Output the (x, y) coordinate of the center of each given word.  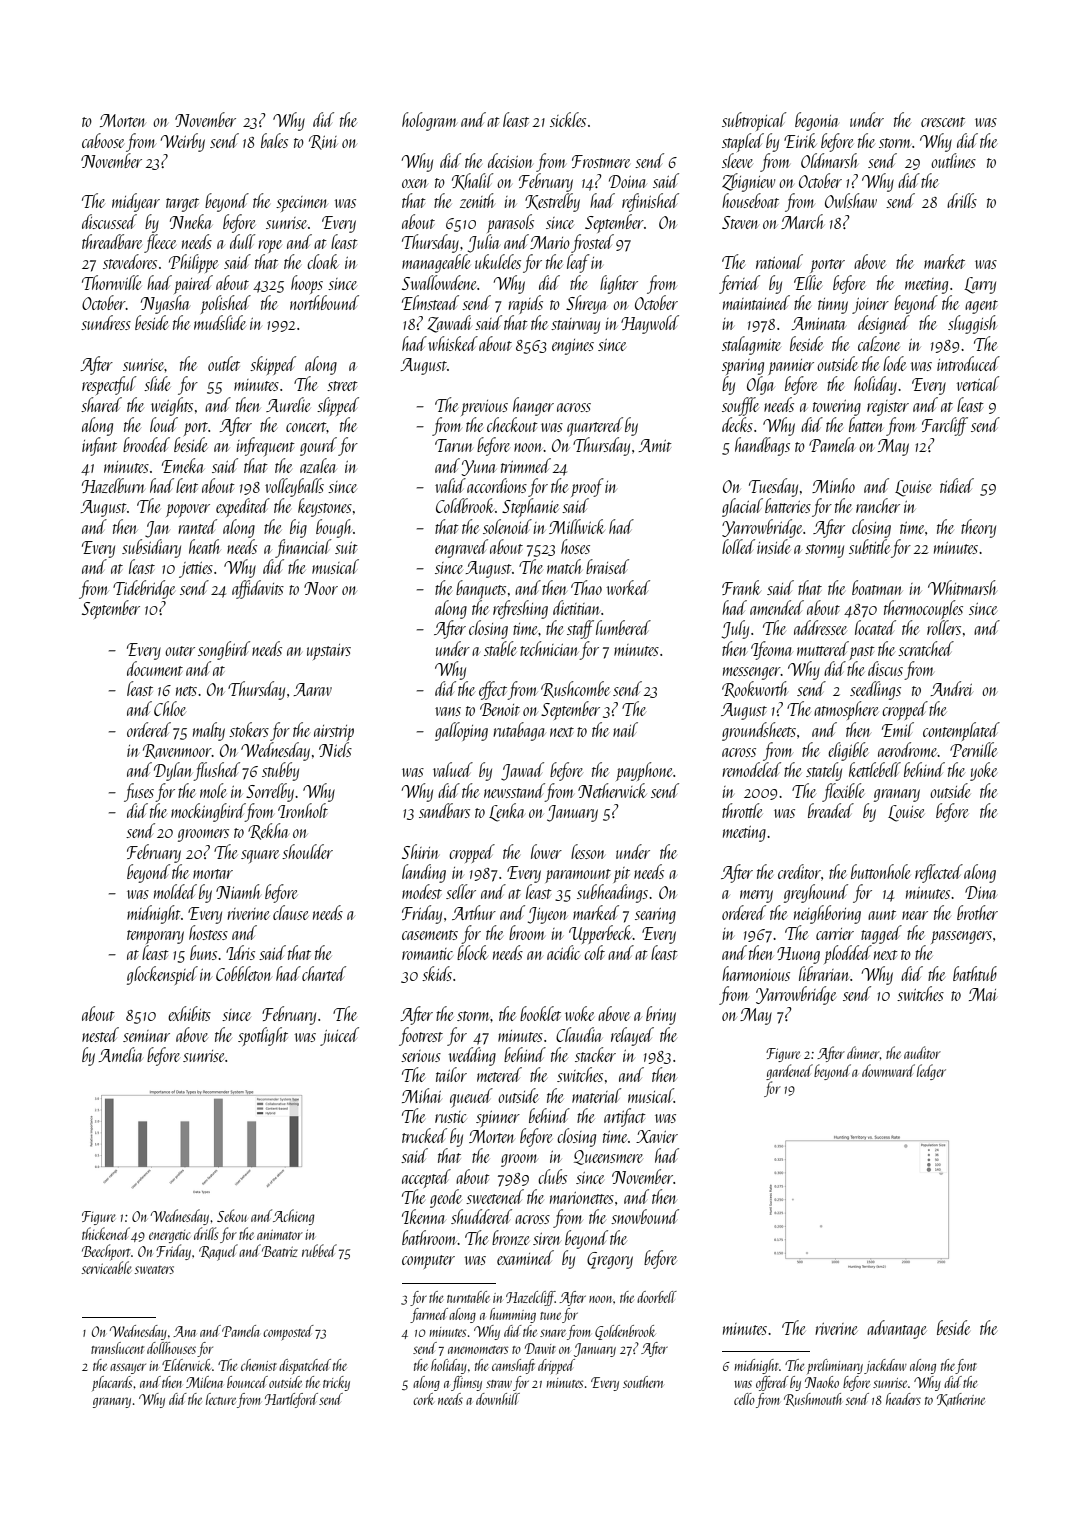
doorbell (657, 1297)
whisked (453, 343)
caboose (103, 140)
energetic (169, 1236)
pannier (791, 367)
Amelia (120, 1054)
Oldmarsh (829, 160)
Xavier (657, 1136)
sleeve (737, 160)
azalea (318, 465)
